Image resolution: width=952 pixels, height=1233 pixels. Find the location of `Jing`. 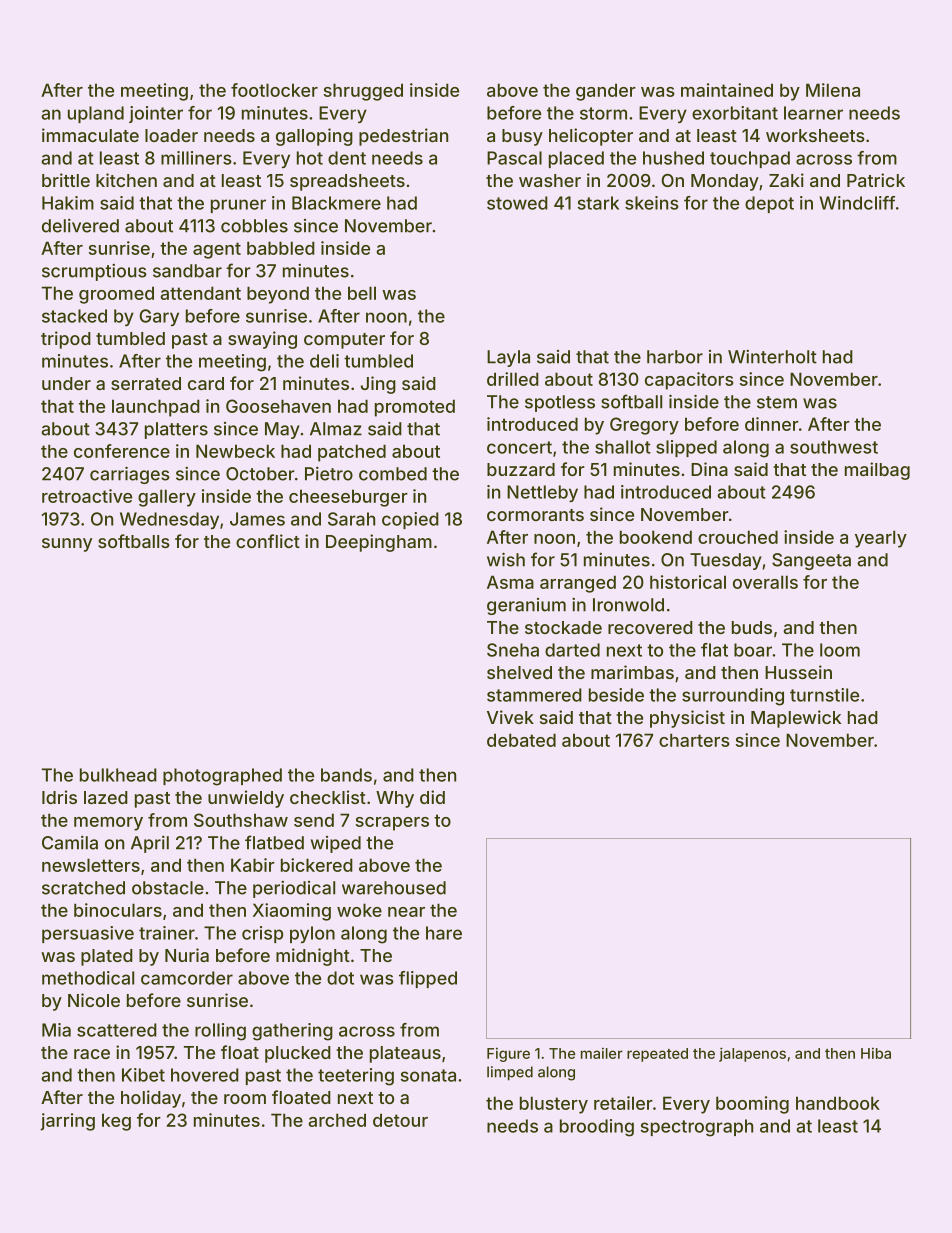

Jing is located at coordinates (378, 385).
